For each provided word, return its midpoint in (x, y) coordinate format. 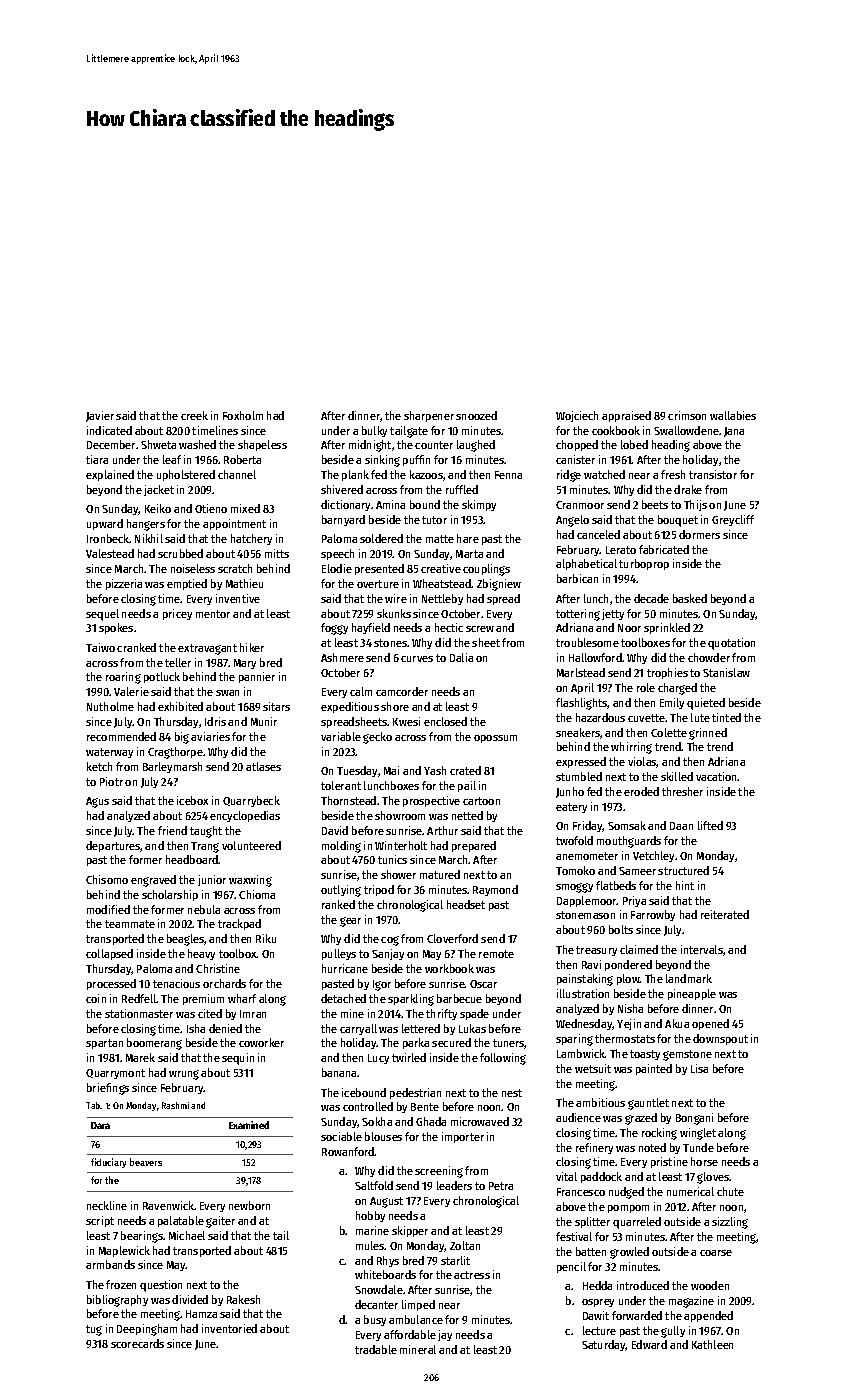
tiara (97, 459)
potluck (162, 677)
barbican (577, 578)
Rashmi (175, 1105)
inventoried (229, 1328)
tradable (376, 1349)
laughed (476, 446)
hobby (370, 1216)
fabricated (664, 549)
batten (591, 1251)
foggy (334, 629)
